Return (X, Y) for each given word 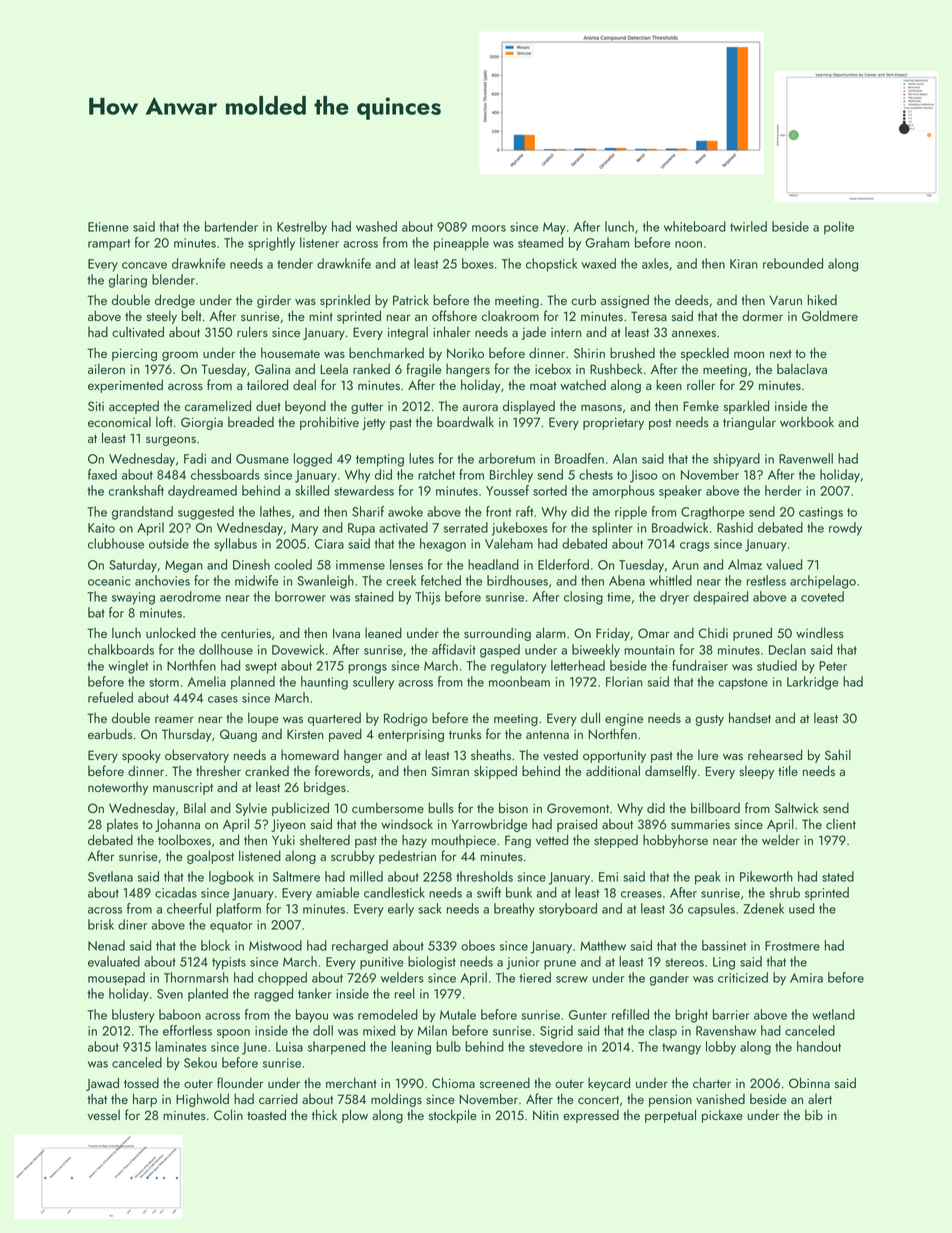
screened (505, 1083)
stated (838, 876)
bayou (312, 1016)
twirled (748, 226)
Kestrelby (302, 228)
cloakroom (510, 315)
